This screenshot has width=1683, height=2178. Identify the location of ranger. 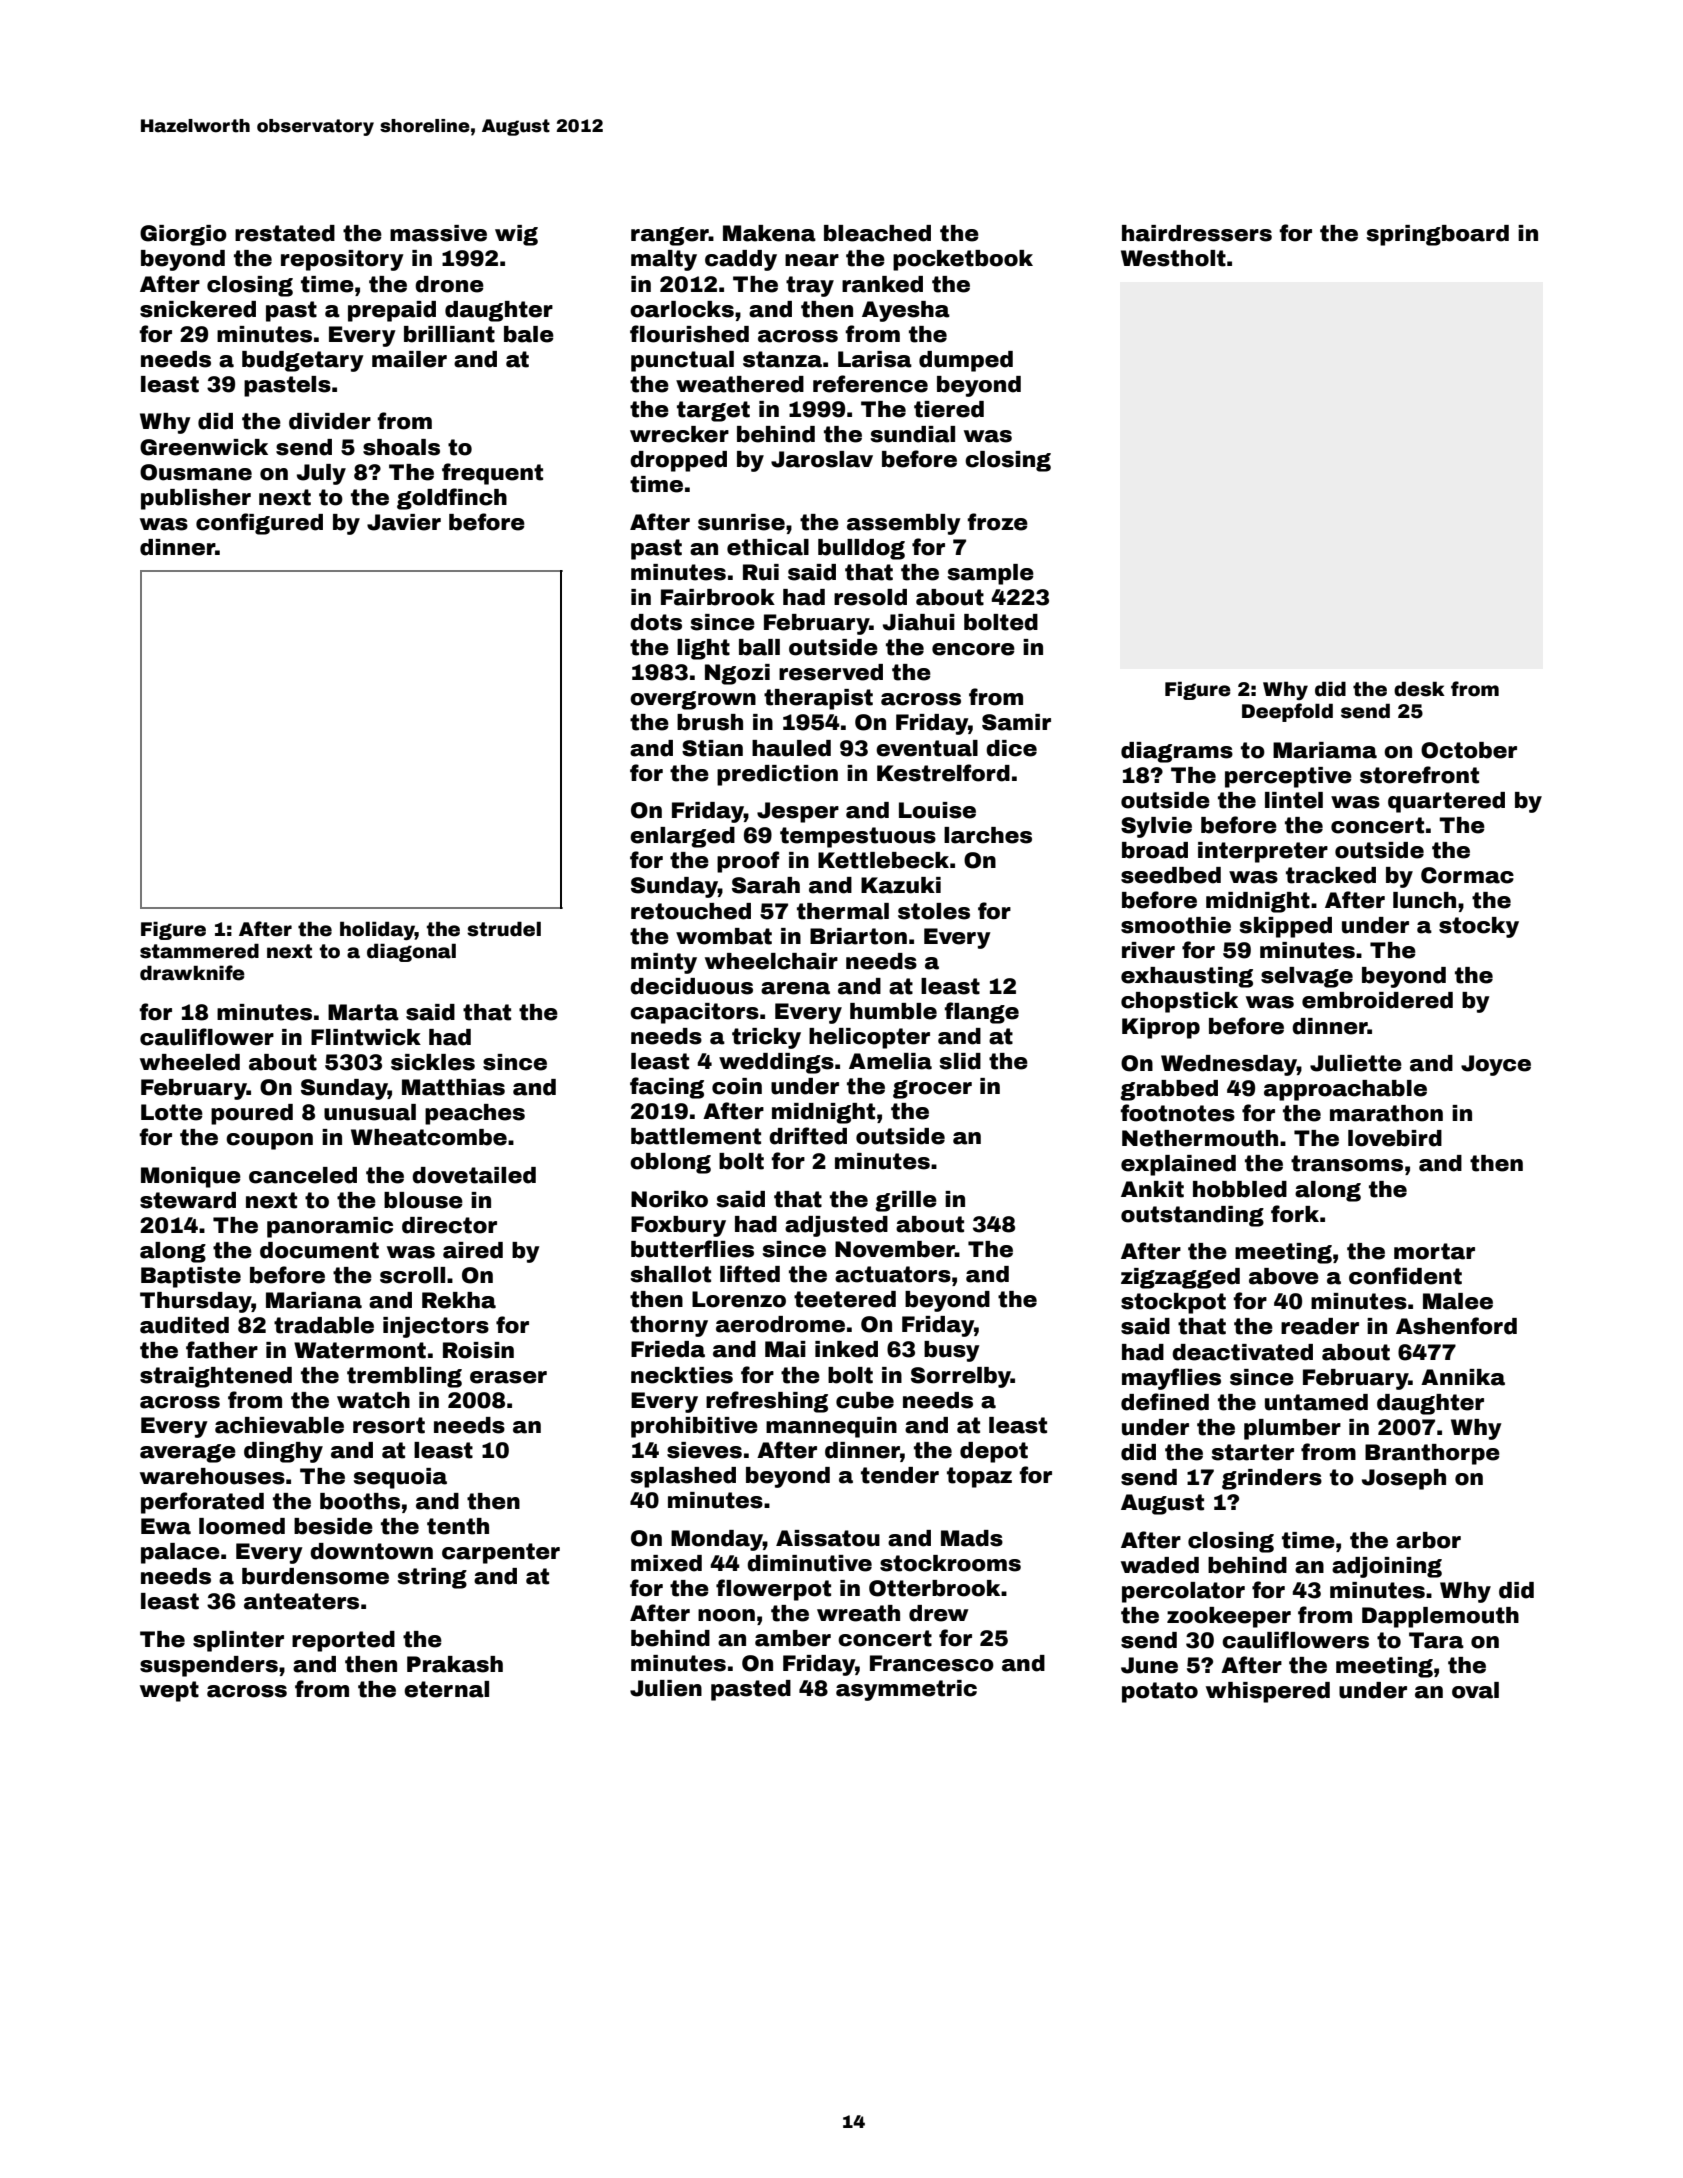
(670, 236).
